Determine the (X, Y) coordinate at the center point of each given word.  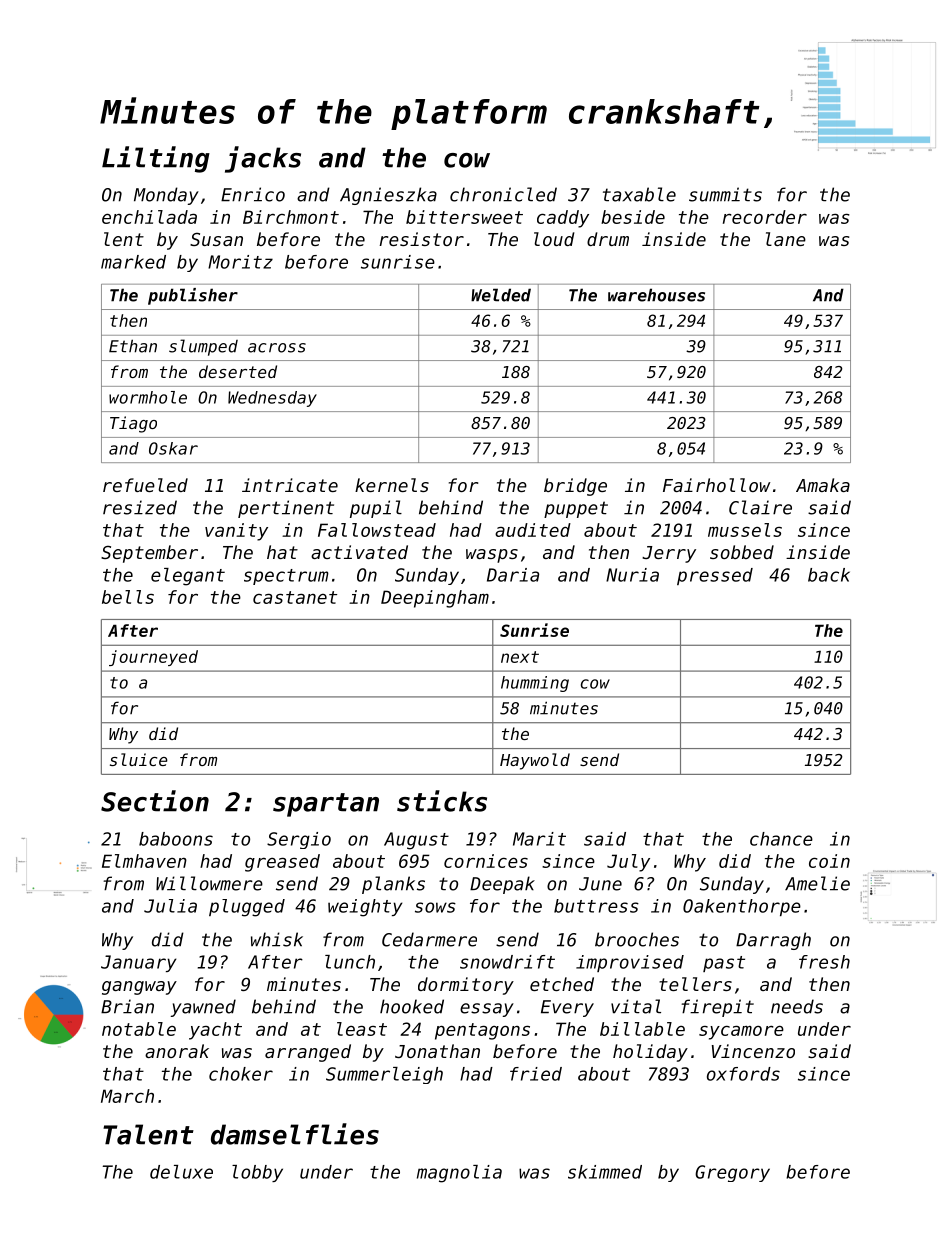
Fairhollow (716, 485)
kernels (392, 485)
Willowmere (209, 883)
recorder (765, 217)
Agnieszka (388, 196)
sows (435, 907)
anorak (177, 1051)
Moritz (240, 262)
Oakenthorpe (742, 907)
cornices (486, 861)
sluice (139, 759)
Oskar (173, 448)
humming (535, 684)
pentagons (482, 1031)
